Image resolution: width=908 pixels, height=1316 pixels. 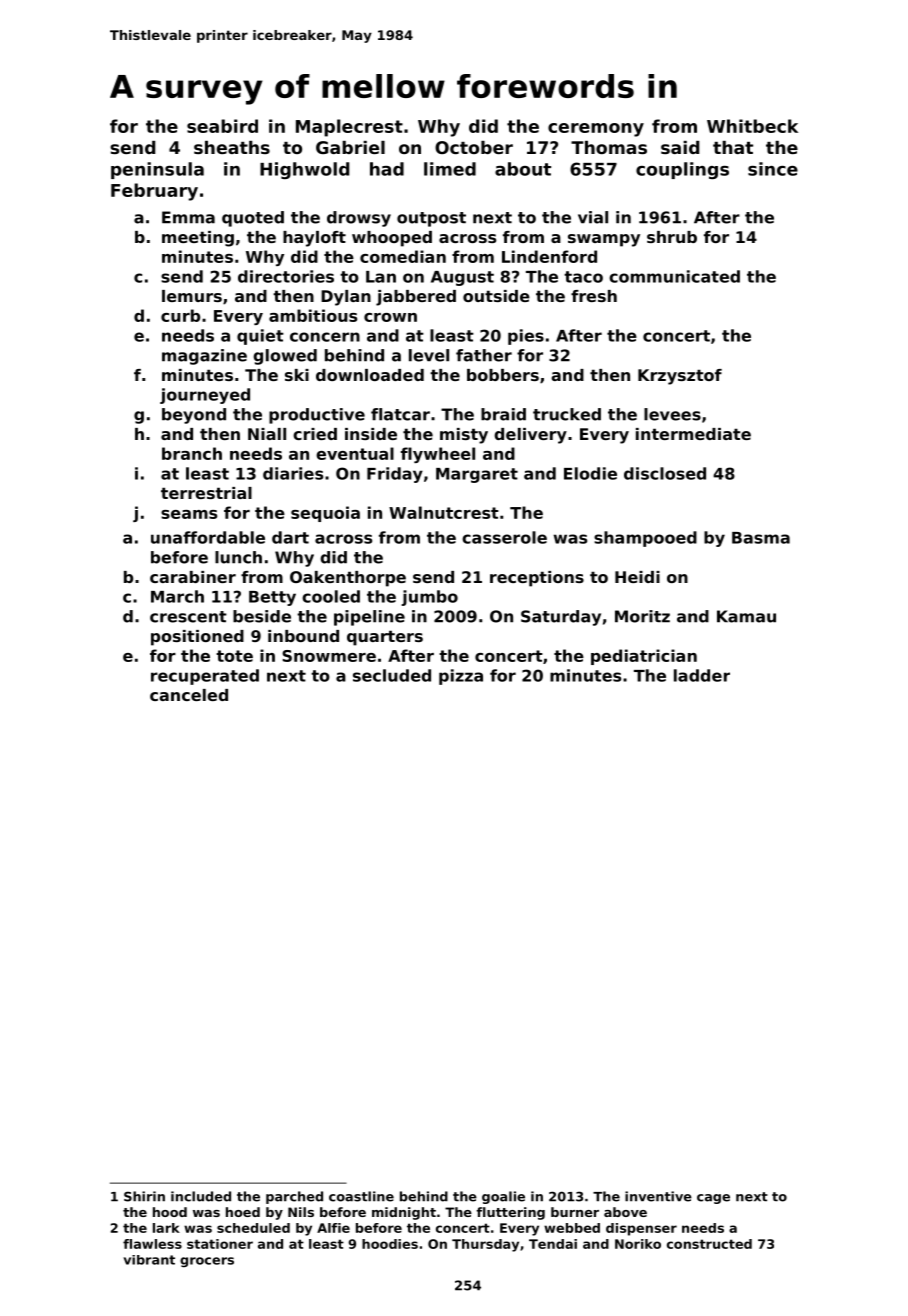 I want to click on ladder, so click(x=702, y=675).
